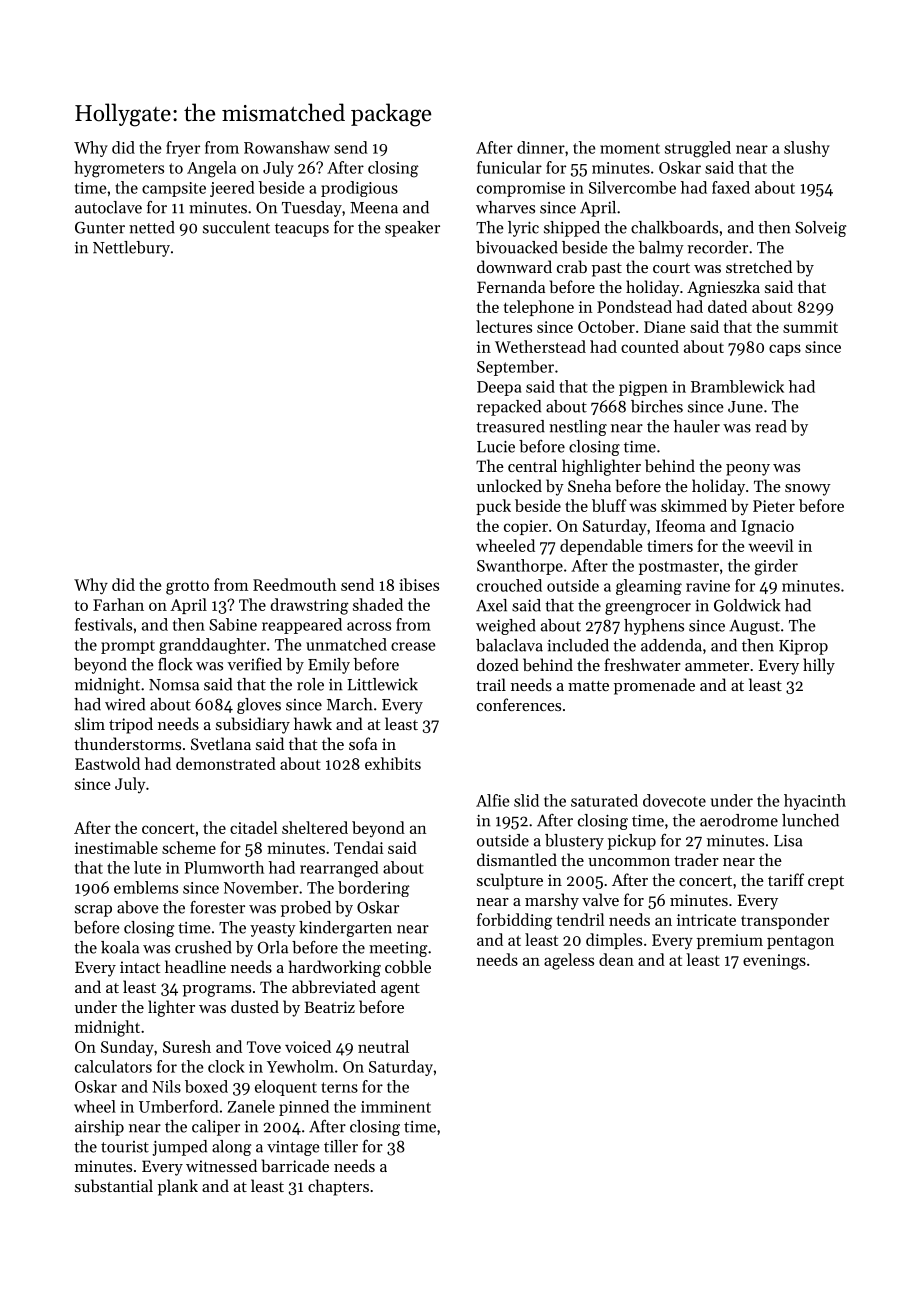 The image size is (924, 1308). Describe the element at coordinates (119, 169) in the screenshot. I see `hygrometers` at that location.
